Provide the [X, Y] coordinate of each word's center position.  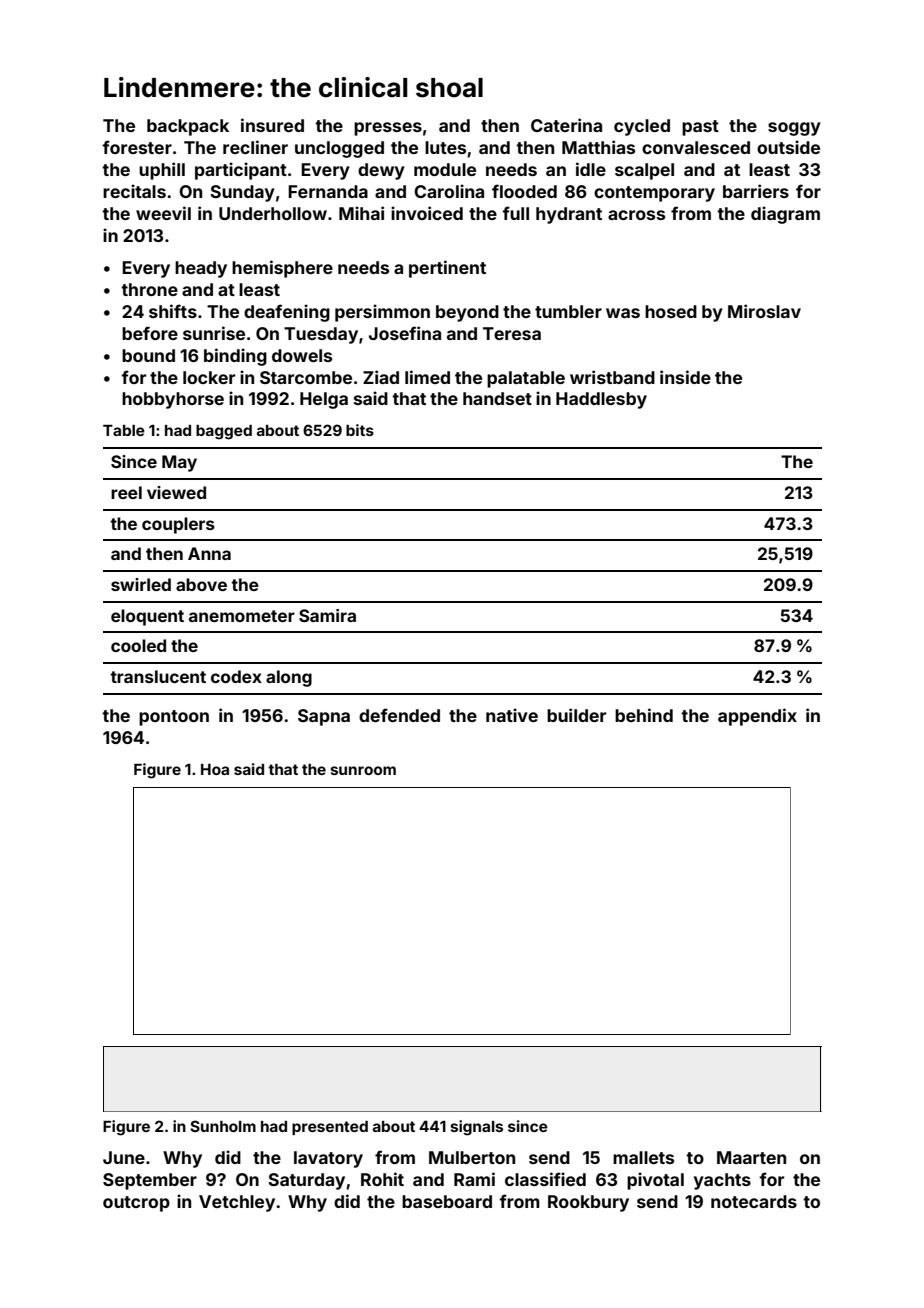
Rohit [382, 1179]
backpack [188, 127]
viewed [176, 492]
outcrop [136, 1204]
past [700, 128]
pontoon [174, 718]
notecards [754, 1201]
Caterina [566, 125]
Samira [327, 615]
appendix [757, 717]
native [512, 715]
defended [399, 715]
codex [236, 676]
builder [576, 715]
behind [644, 715]
